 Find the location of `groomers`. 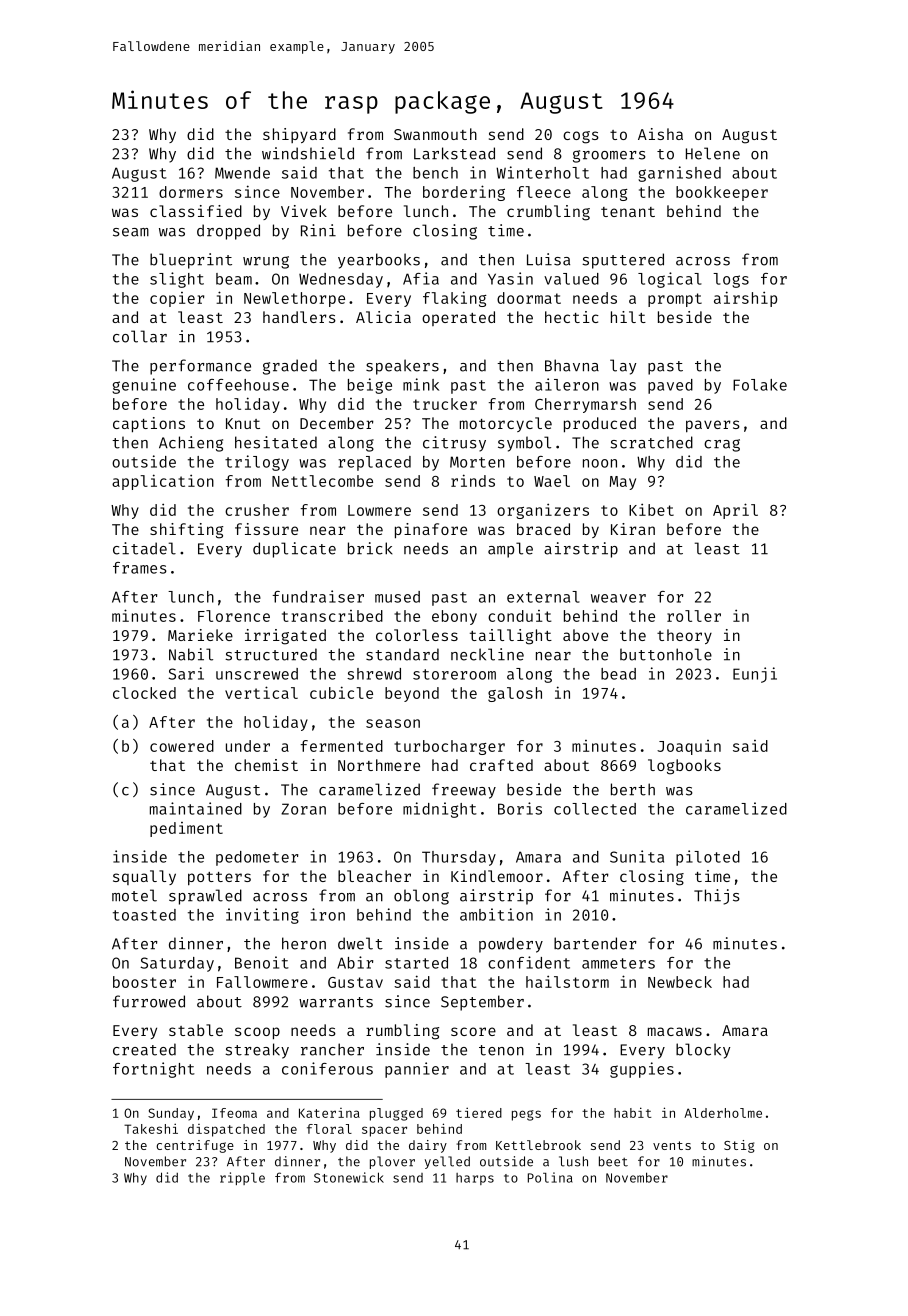

groomers is located at coordinates (609, 156).
